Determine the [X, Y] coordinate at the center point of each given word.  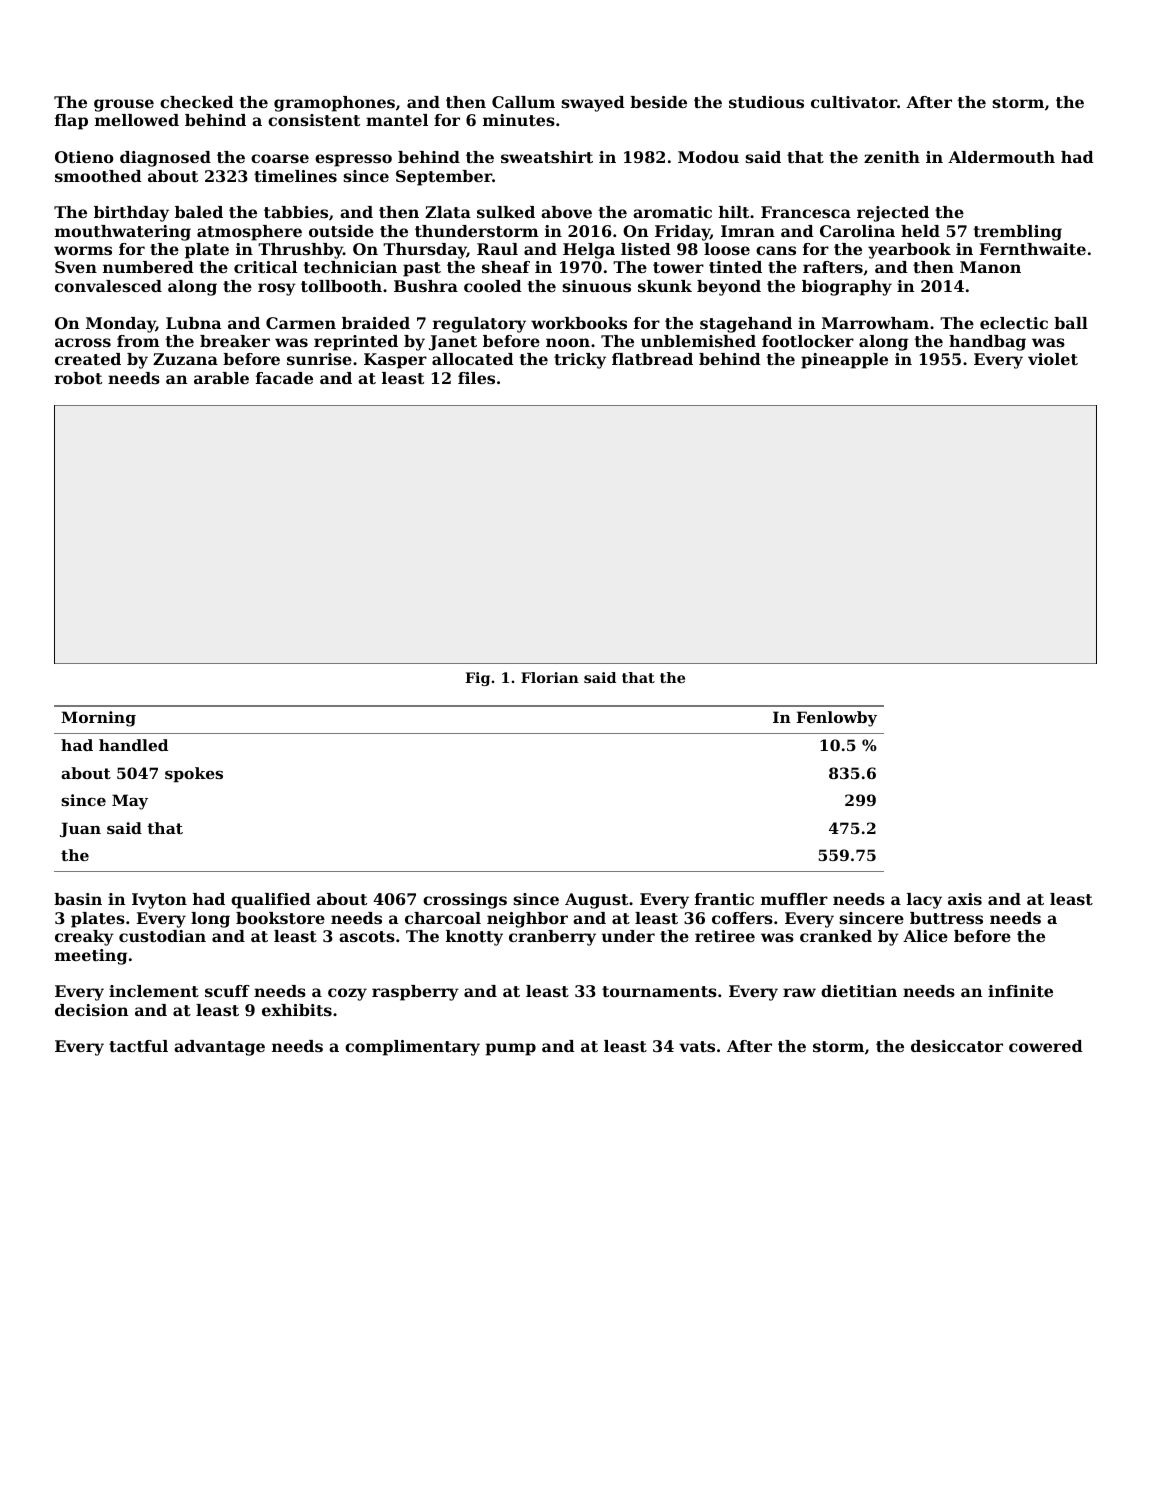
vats [697, 1046]
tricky [580, 361]
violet [1053, 359]
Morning [98, 719]
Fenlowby [836, 719]
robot [78, 378]
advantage [219, 1048]
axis [965, 899]
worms [83, 250]
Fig [477, 679]
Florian [550, 677]
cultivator [854, 102]
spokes [194, 774]
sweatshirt [547, 157]
